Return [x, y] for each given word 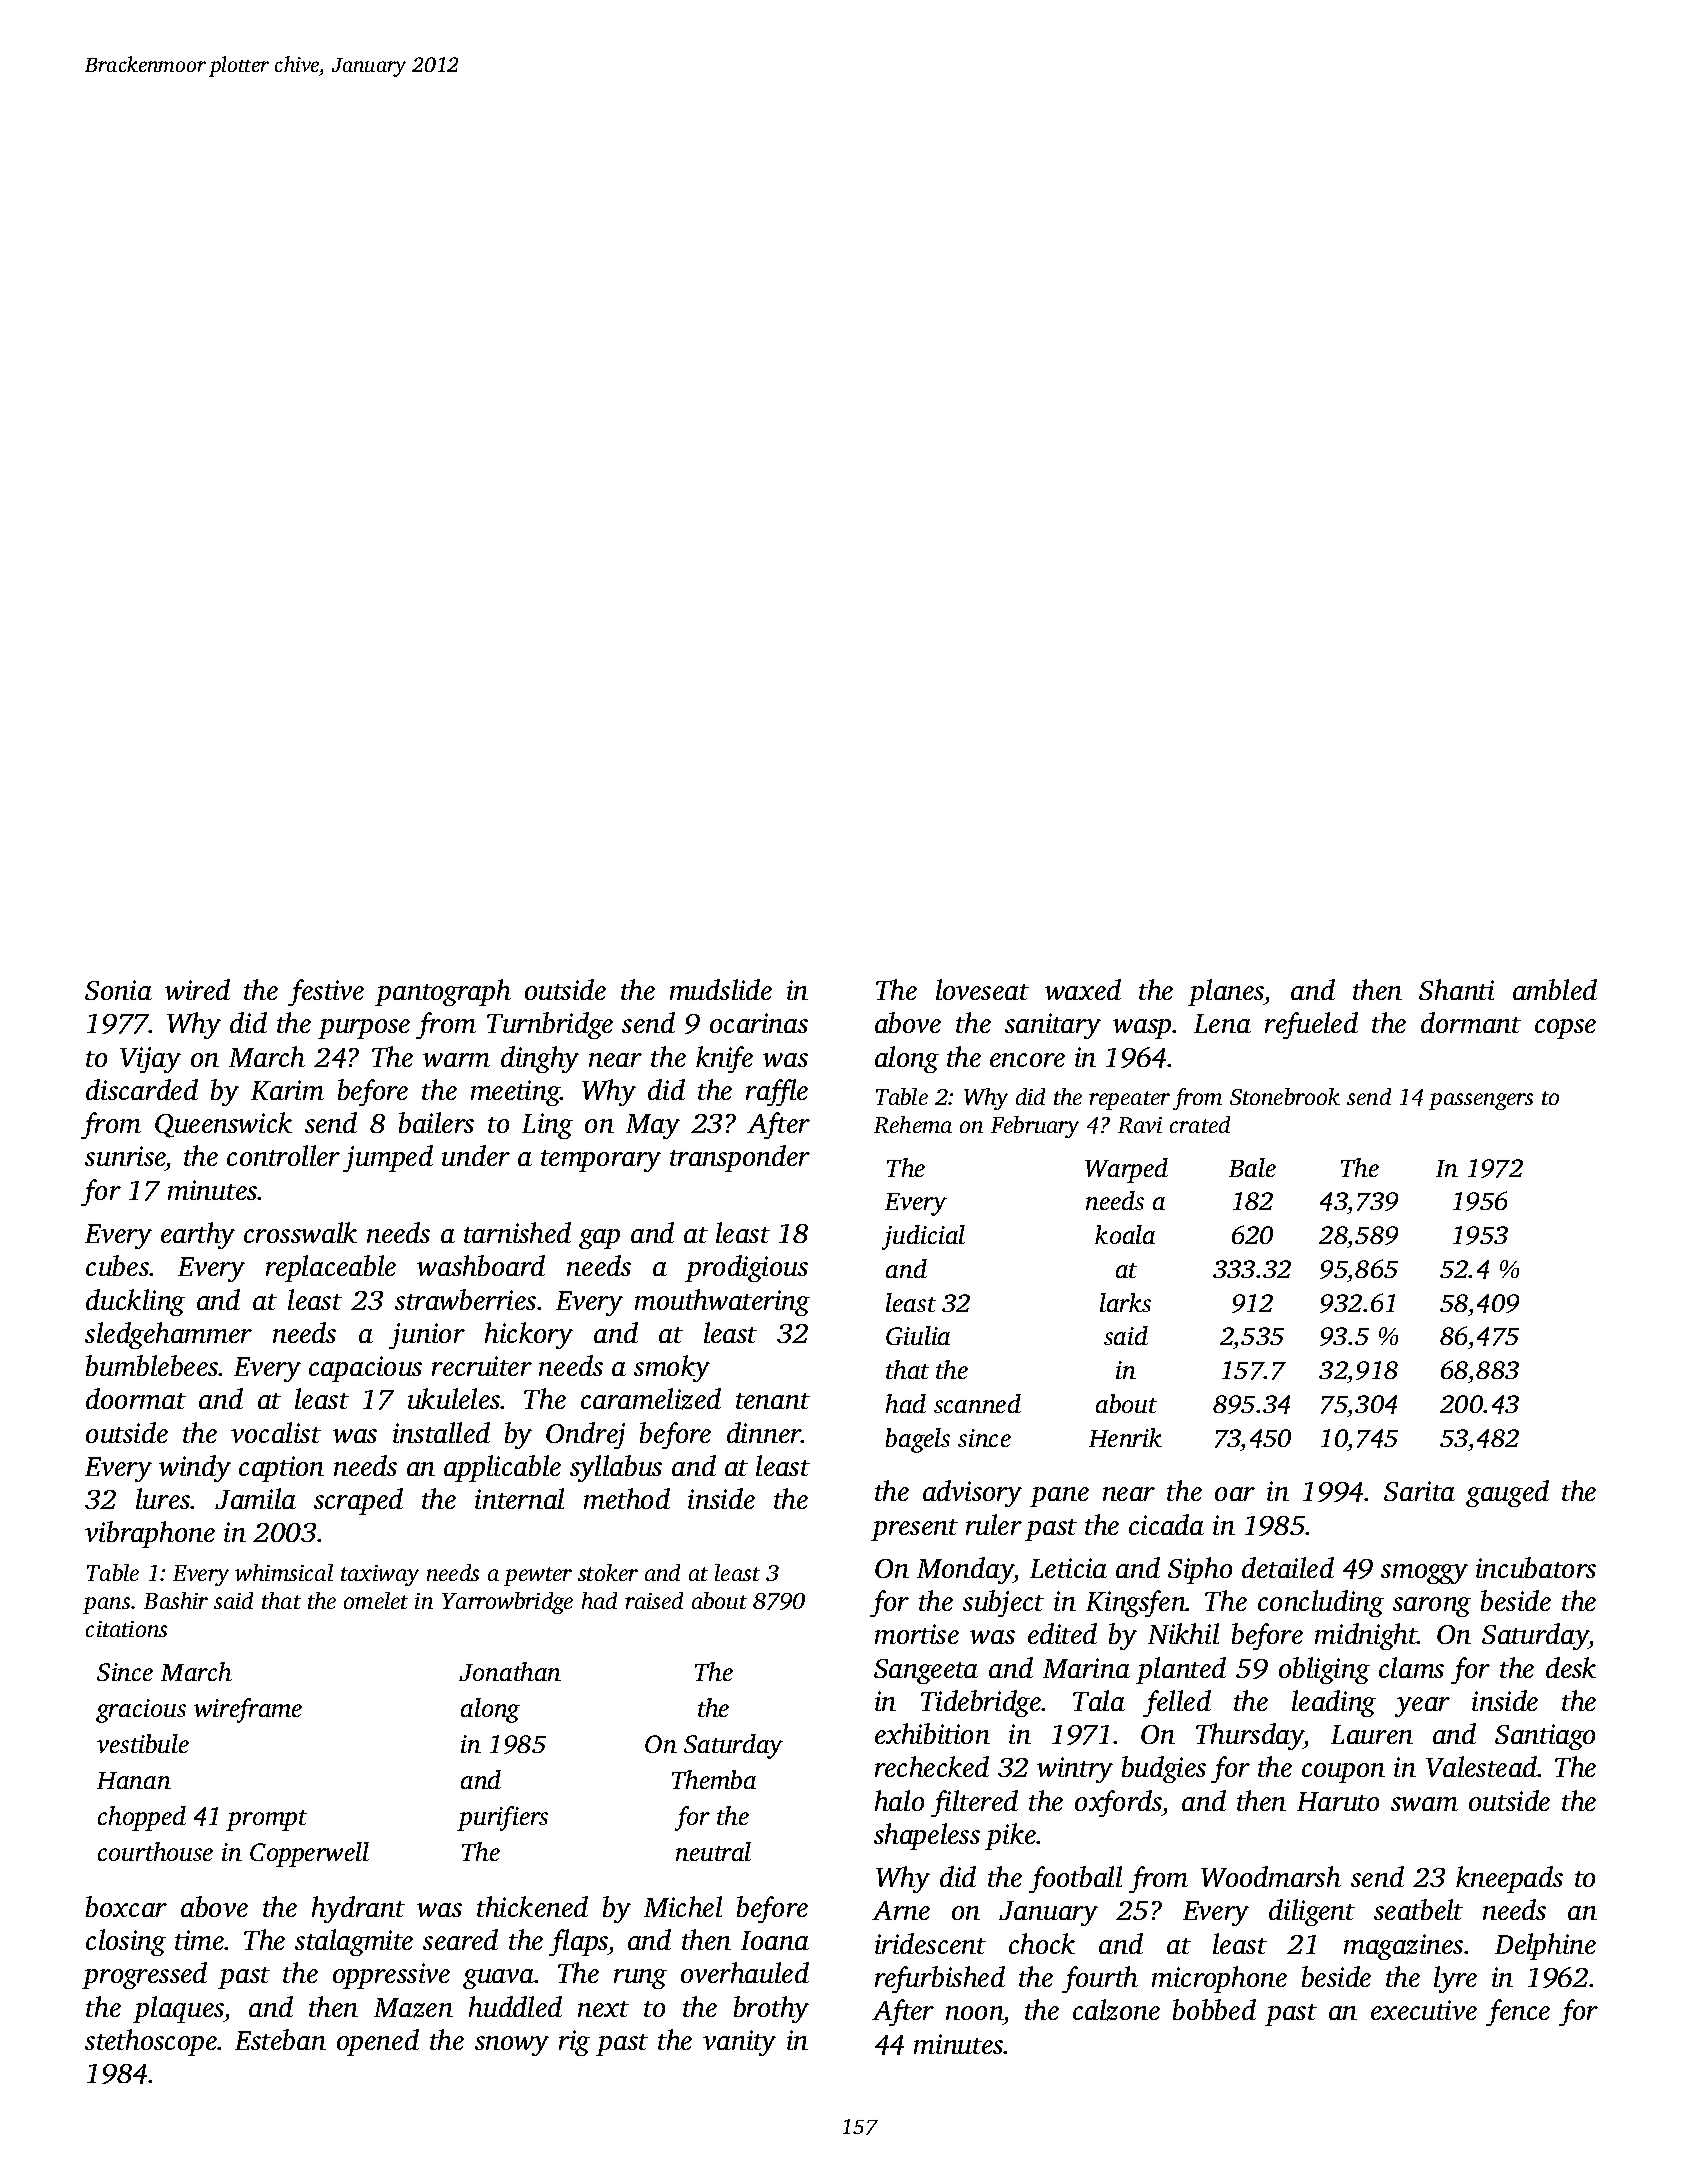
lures [163, 1498]
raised [654, 1600]
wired [197, 989]
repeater [1129, 1100]
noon [974, 2013]
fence [1518, 2012]
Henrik [1125, 1437]
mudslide [721, 989]
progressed [144, 1975]
